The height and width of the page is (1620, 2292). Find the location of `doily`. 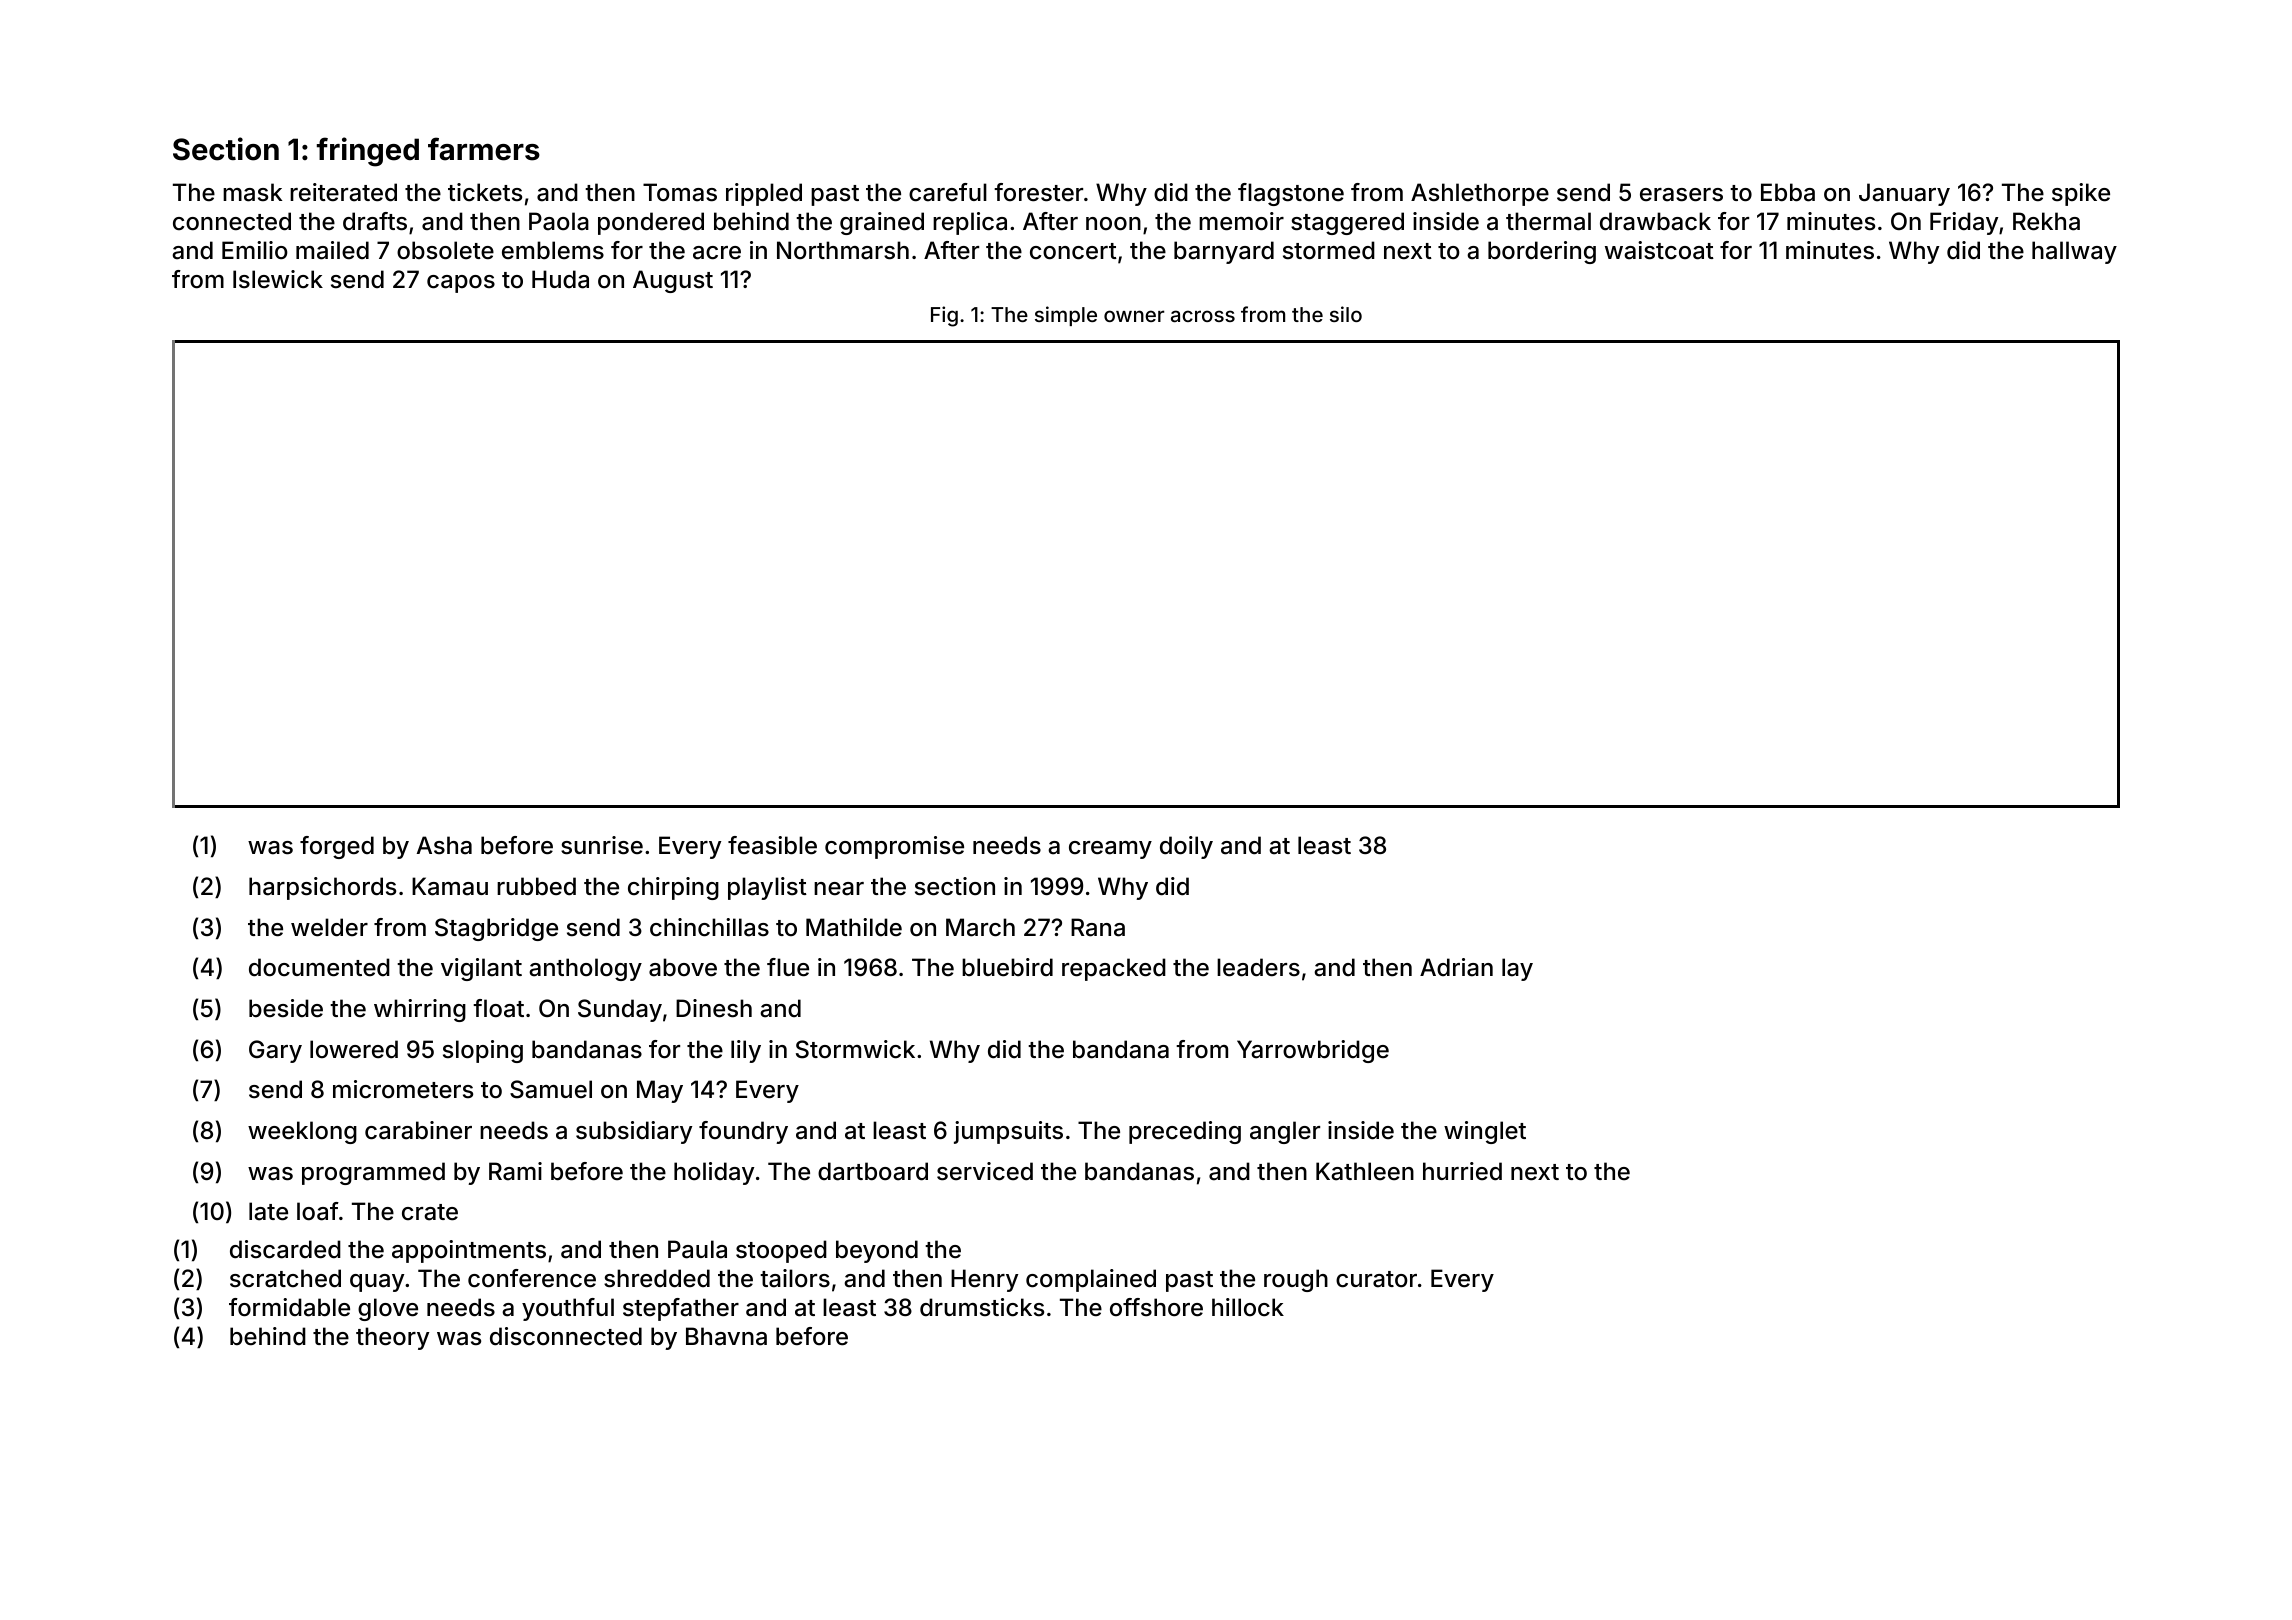

doily is located at coordinates (1186, 847).
